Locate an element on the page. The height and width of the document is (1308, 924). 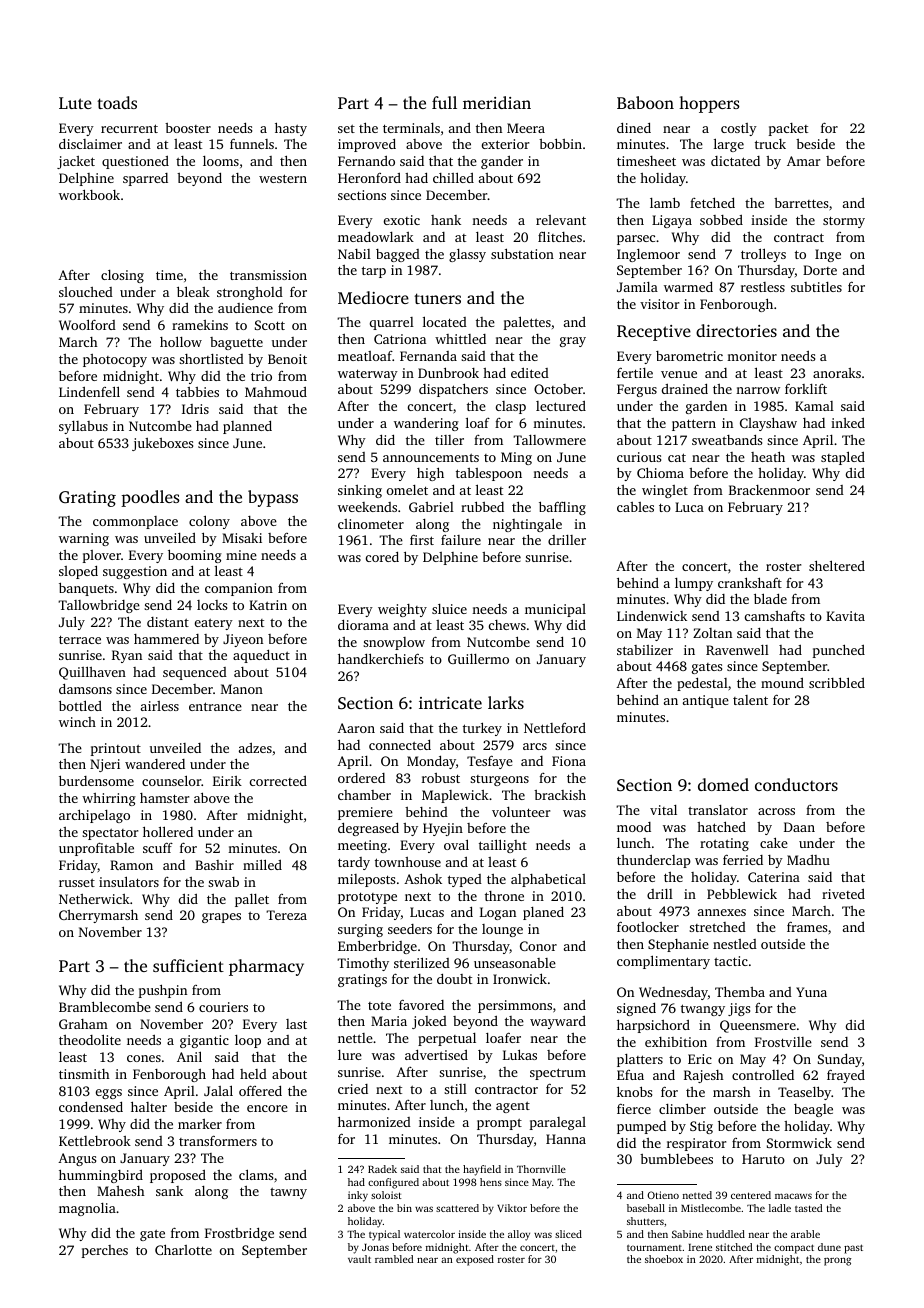
punched is located at coordinates (839, 651).
